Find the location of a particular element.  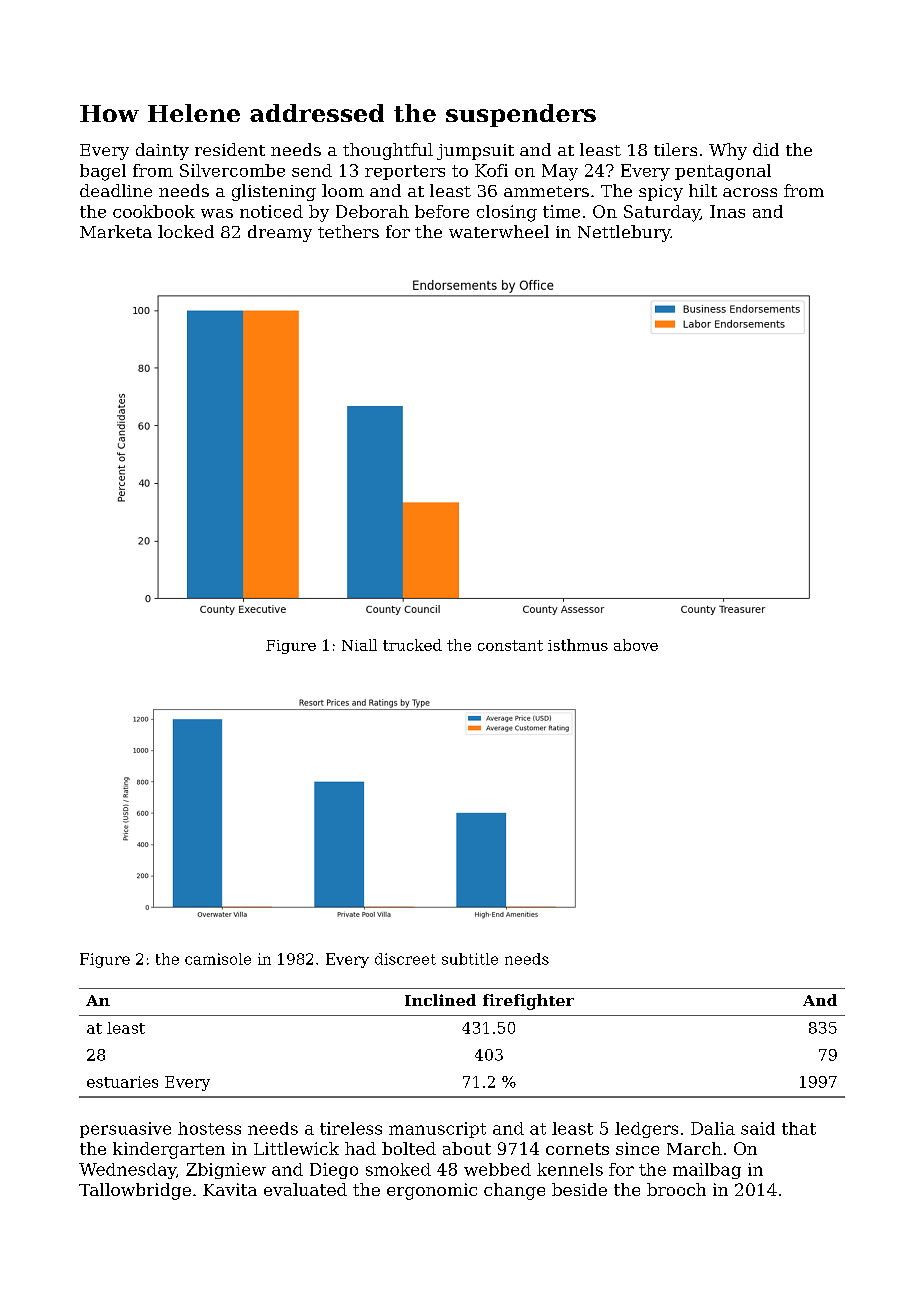

across is located at coordinates (750, 192).
